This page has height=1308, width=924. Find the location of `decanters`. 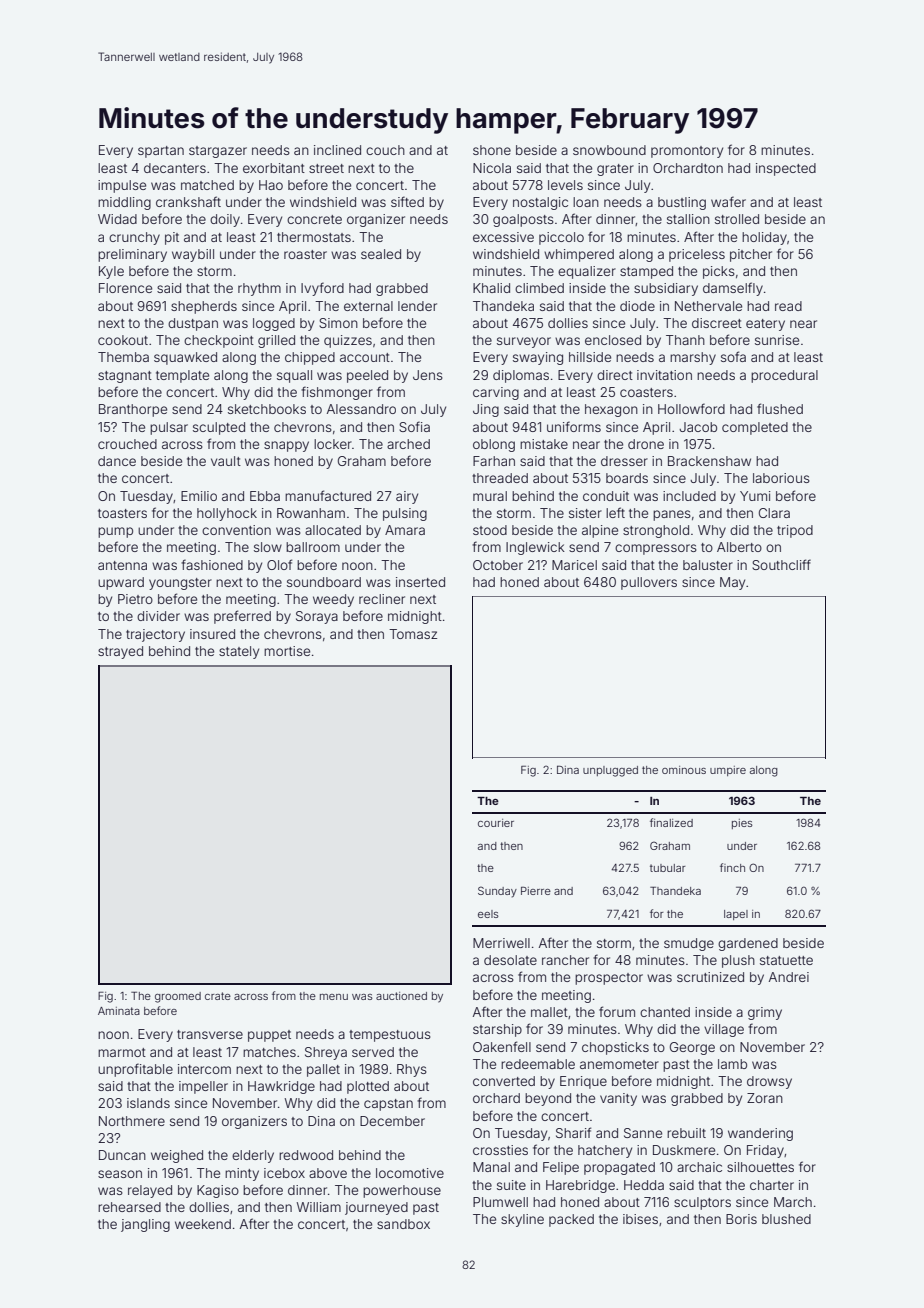

decanters is located at coordinates (175, 168).
